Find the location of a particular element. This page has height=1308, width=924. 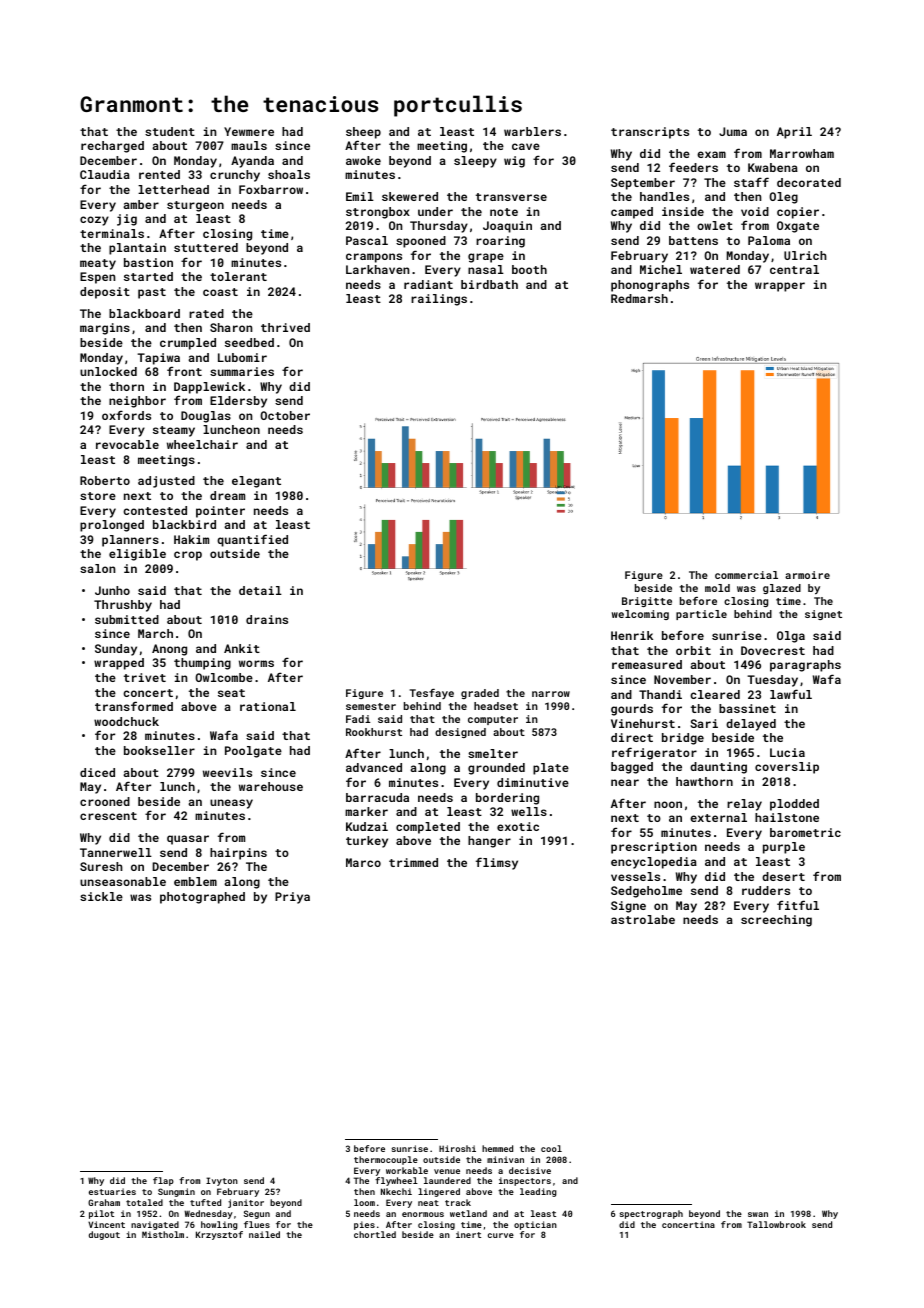

Ayanda is located at coordinates (252, 162).
